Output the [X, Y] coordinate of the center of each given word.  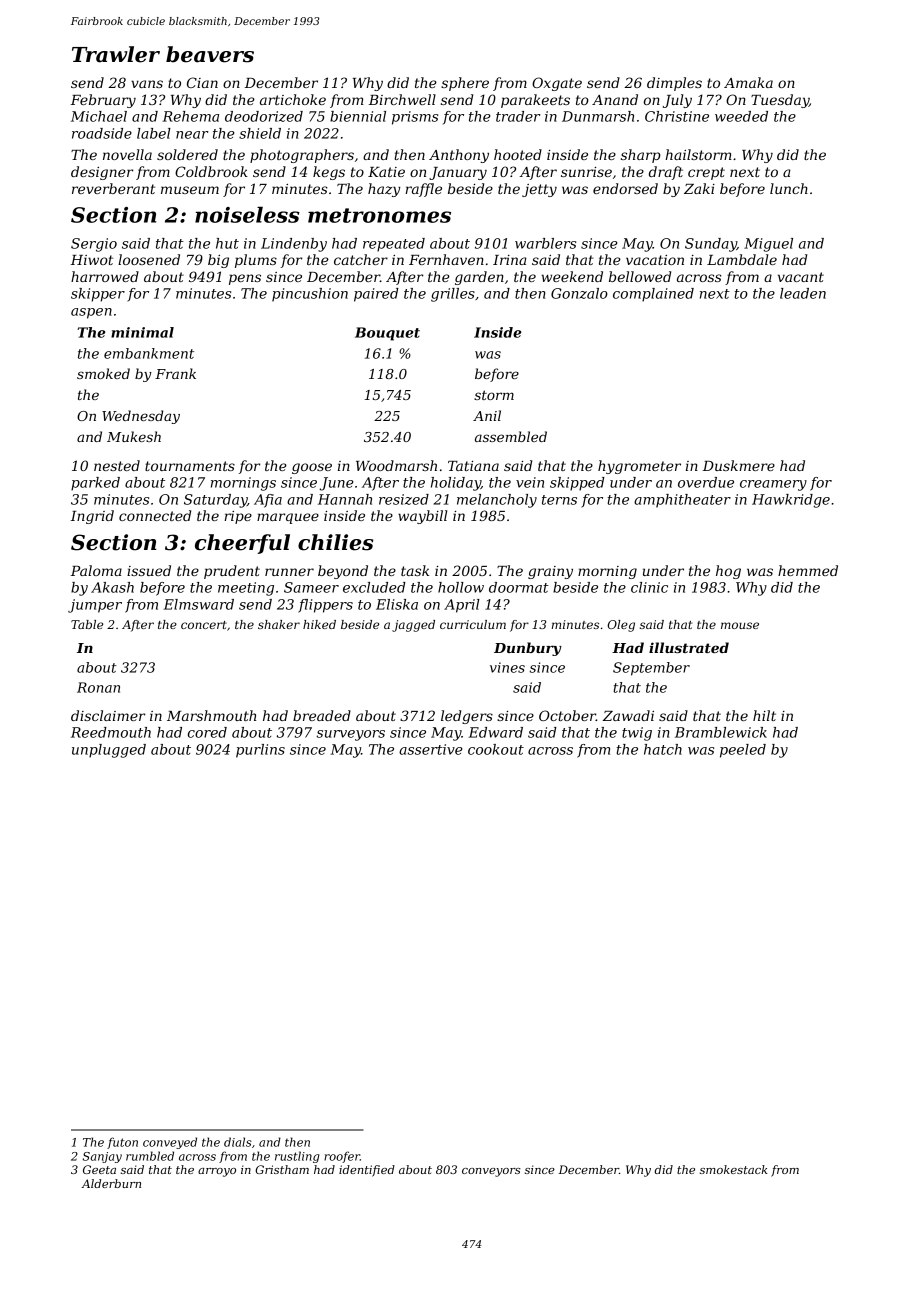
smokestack [734, 1169]
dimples [674, 84]
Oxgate [557, 84]
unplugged [109, 751]
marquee [288, 518]
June [336, 484]
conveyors [491, 1172]
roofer [342, 1157]
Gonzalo [579, 293]
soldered [187, 154]
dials [238, 1142]
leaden [803, 293]
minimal [142, 332]
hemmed [808, 570]
